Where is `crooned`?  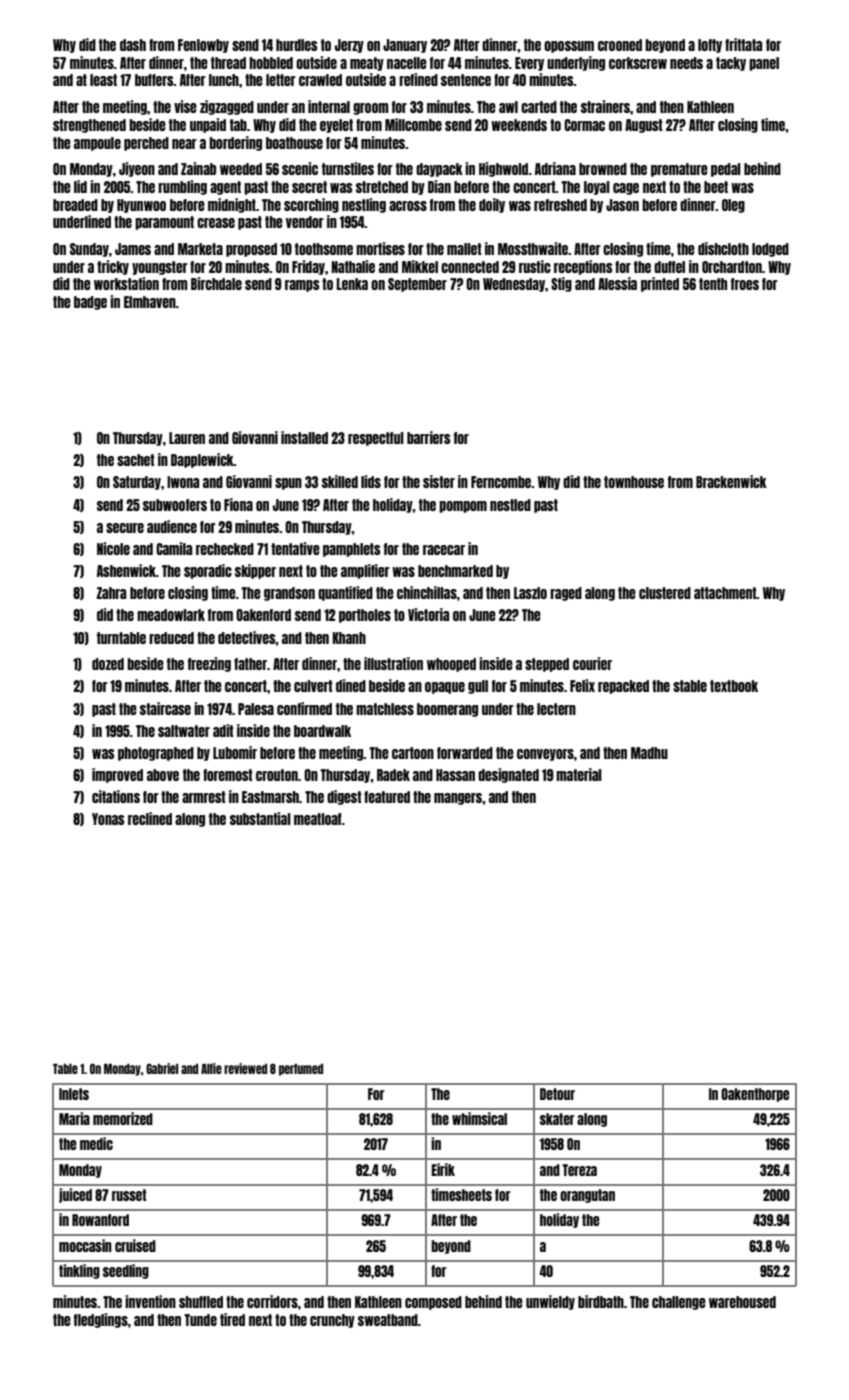 crooned is located at coordinates (620, 45).
